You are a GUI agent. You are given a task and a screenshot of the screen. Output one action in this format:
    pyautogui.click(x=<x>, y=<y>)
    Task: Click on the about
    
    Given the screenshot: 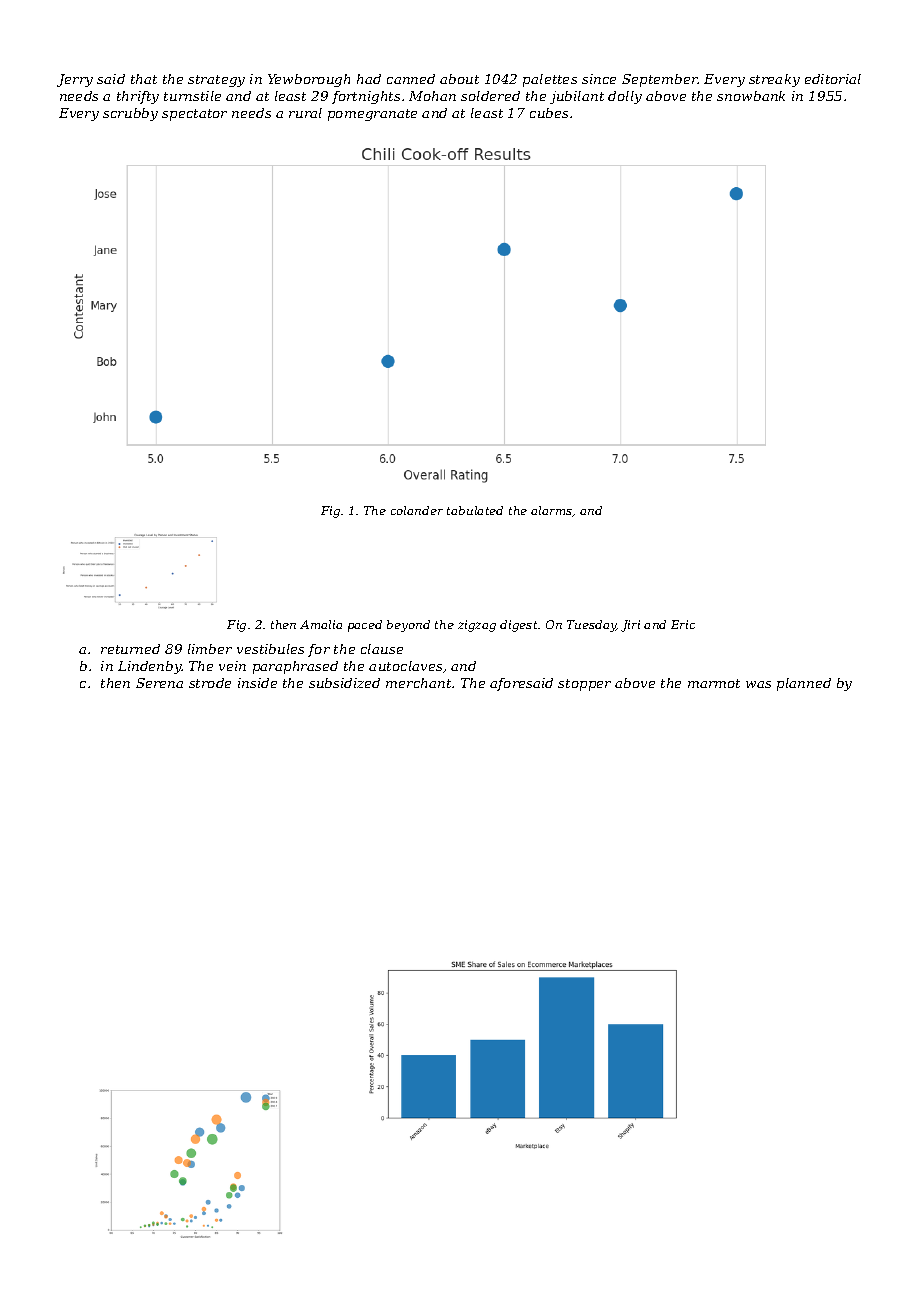 What is the action you would take?
    pyautogui.click(x=459, y=79)
